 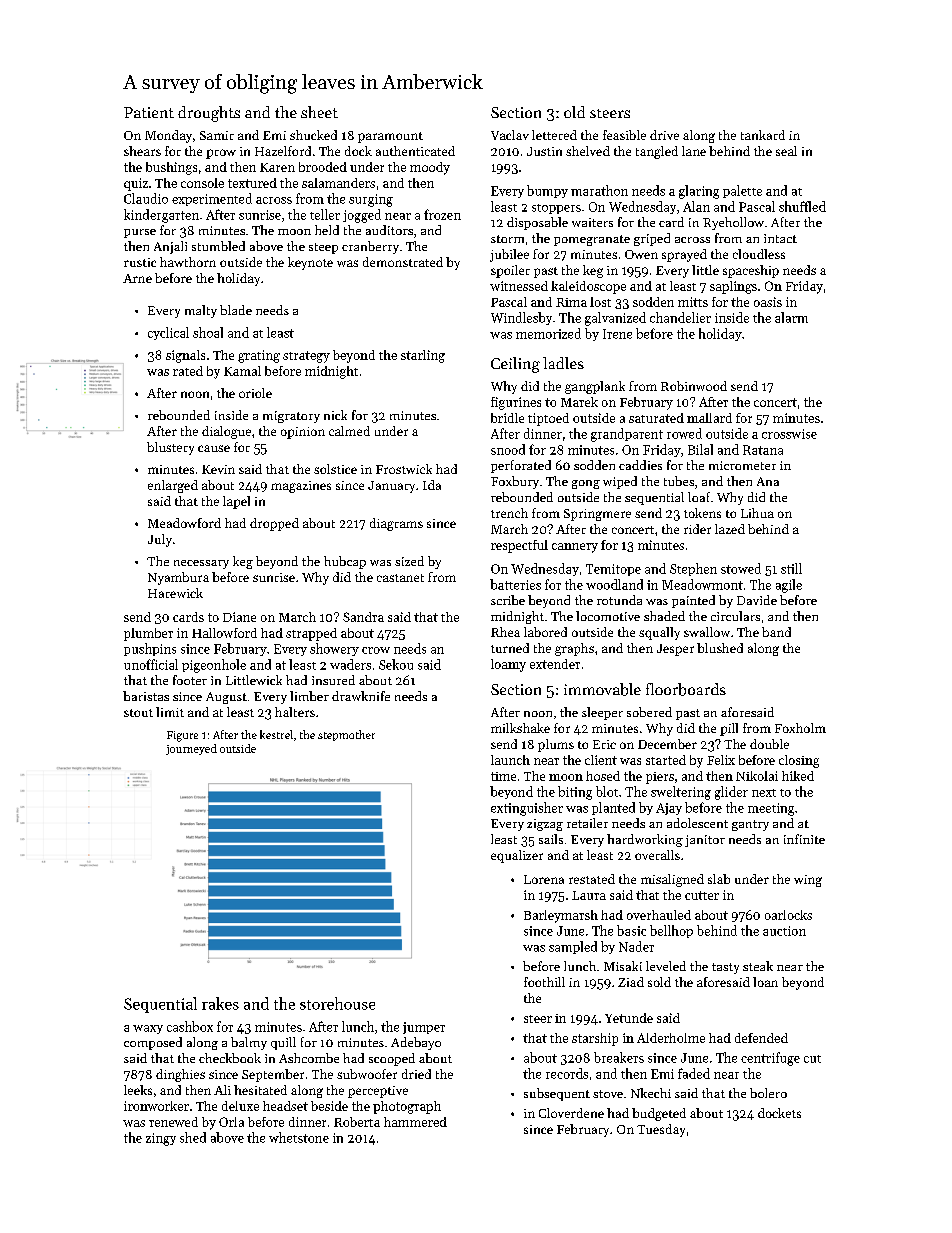 What do you see at coordinates (325, 214) in the screenshot?
I see `teller` at bounding box center [325, 214].
